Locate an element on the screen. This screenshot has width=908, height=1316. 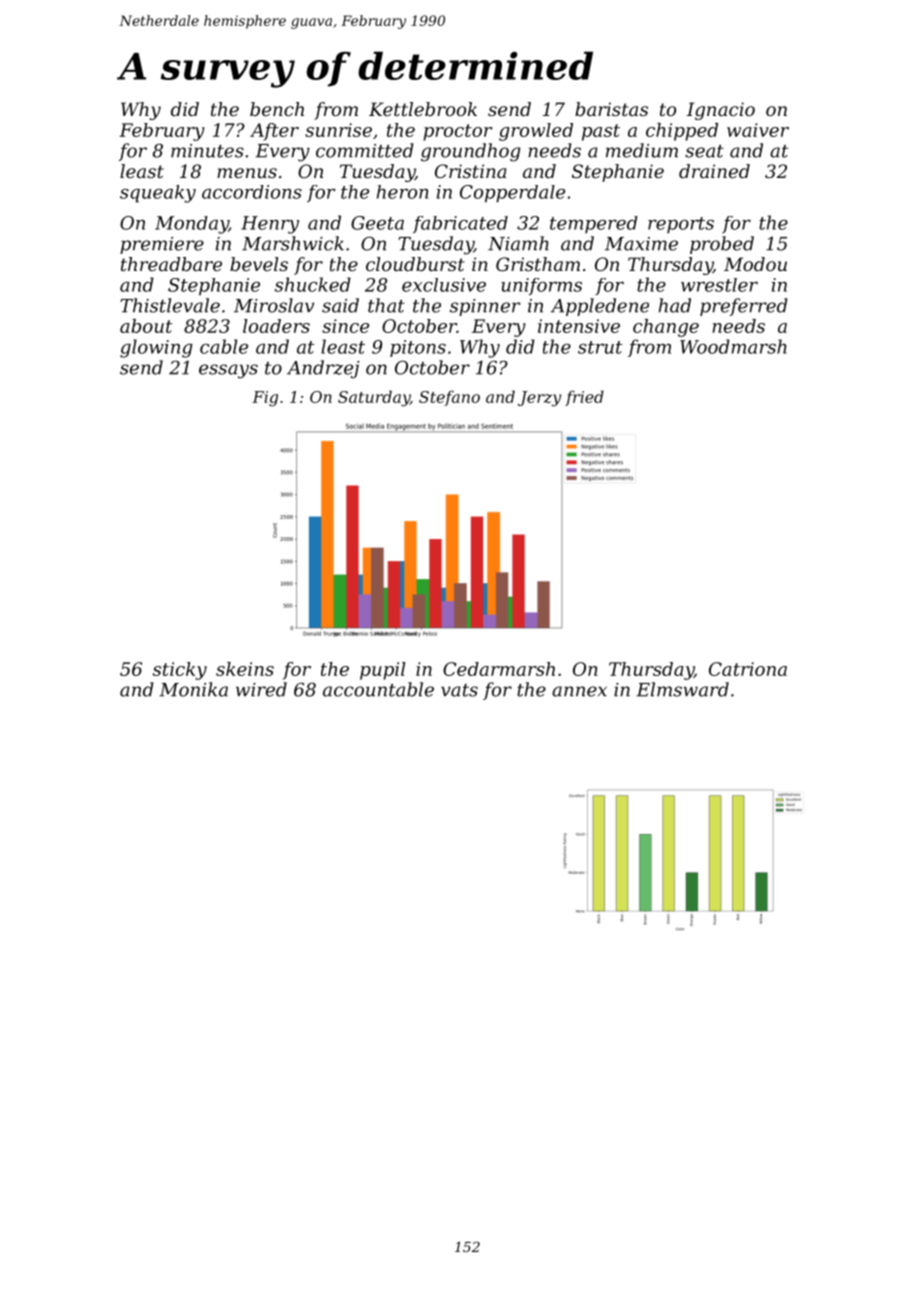
bench is located at coordinates (277, 109).
